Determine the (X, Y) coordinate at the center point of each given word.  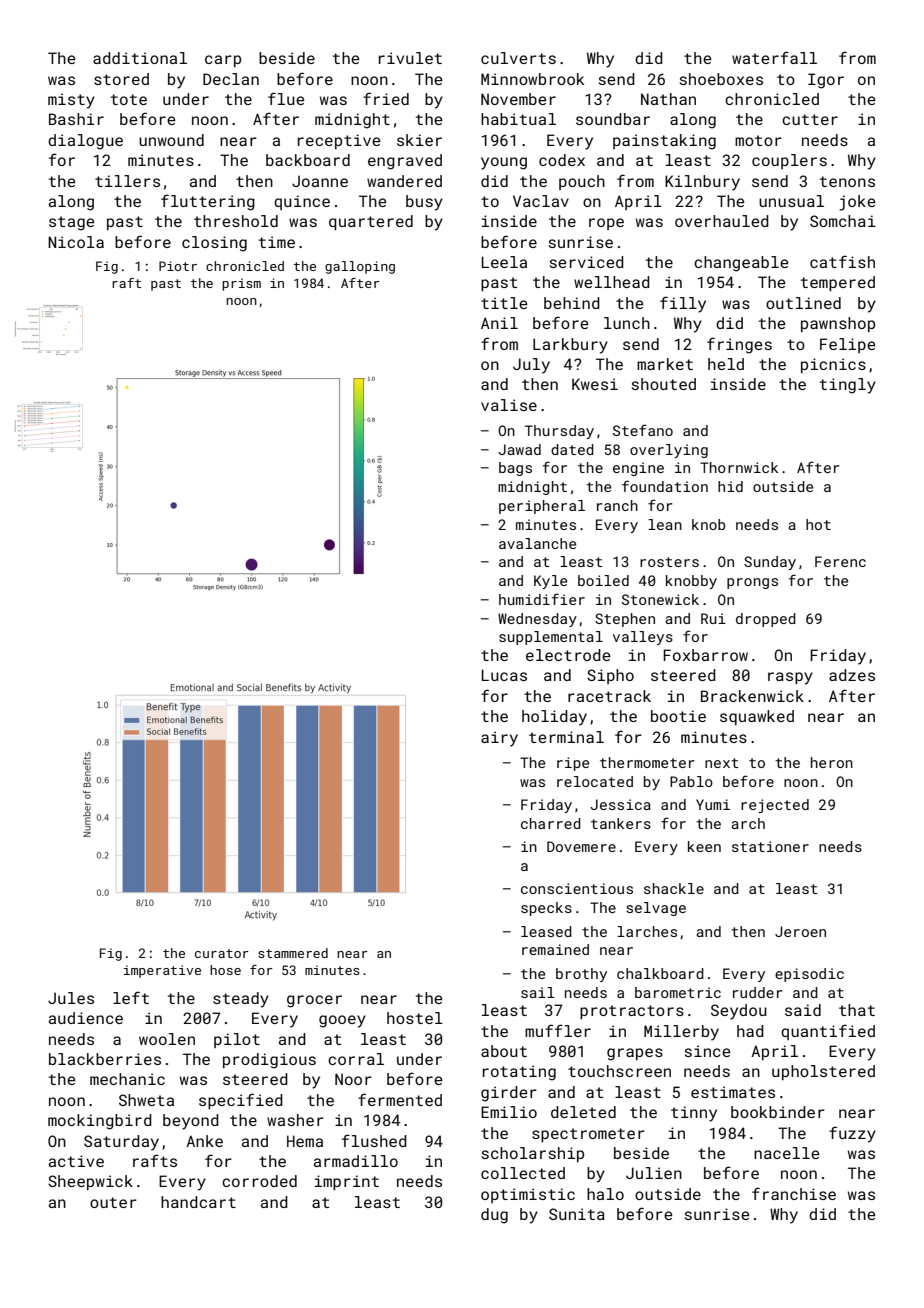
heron (832, 762)
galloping (360, 267)
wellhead (612, 282)
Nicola (76, 242)
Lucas (504, 675)
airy (499, 739)
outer (113, 1202)
